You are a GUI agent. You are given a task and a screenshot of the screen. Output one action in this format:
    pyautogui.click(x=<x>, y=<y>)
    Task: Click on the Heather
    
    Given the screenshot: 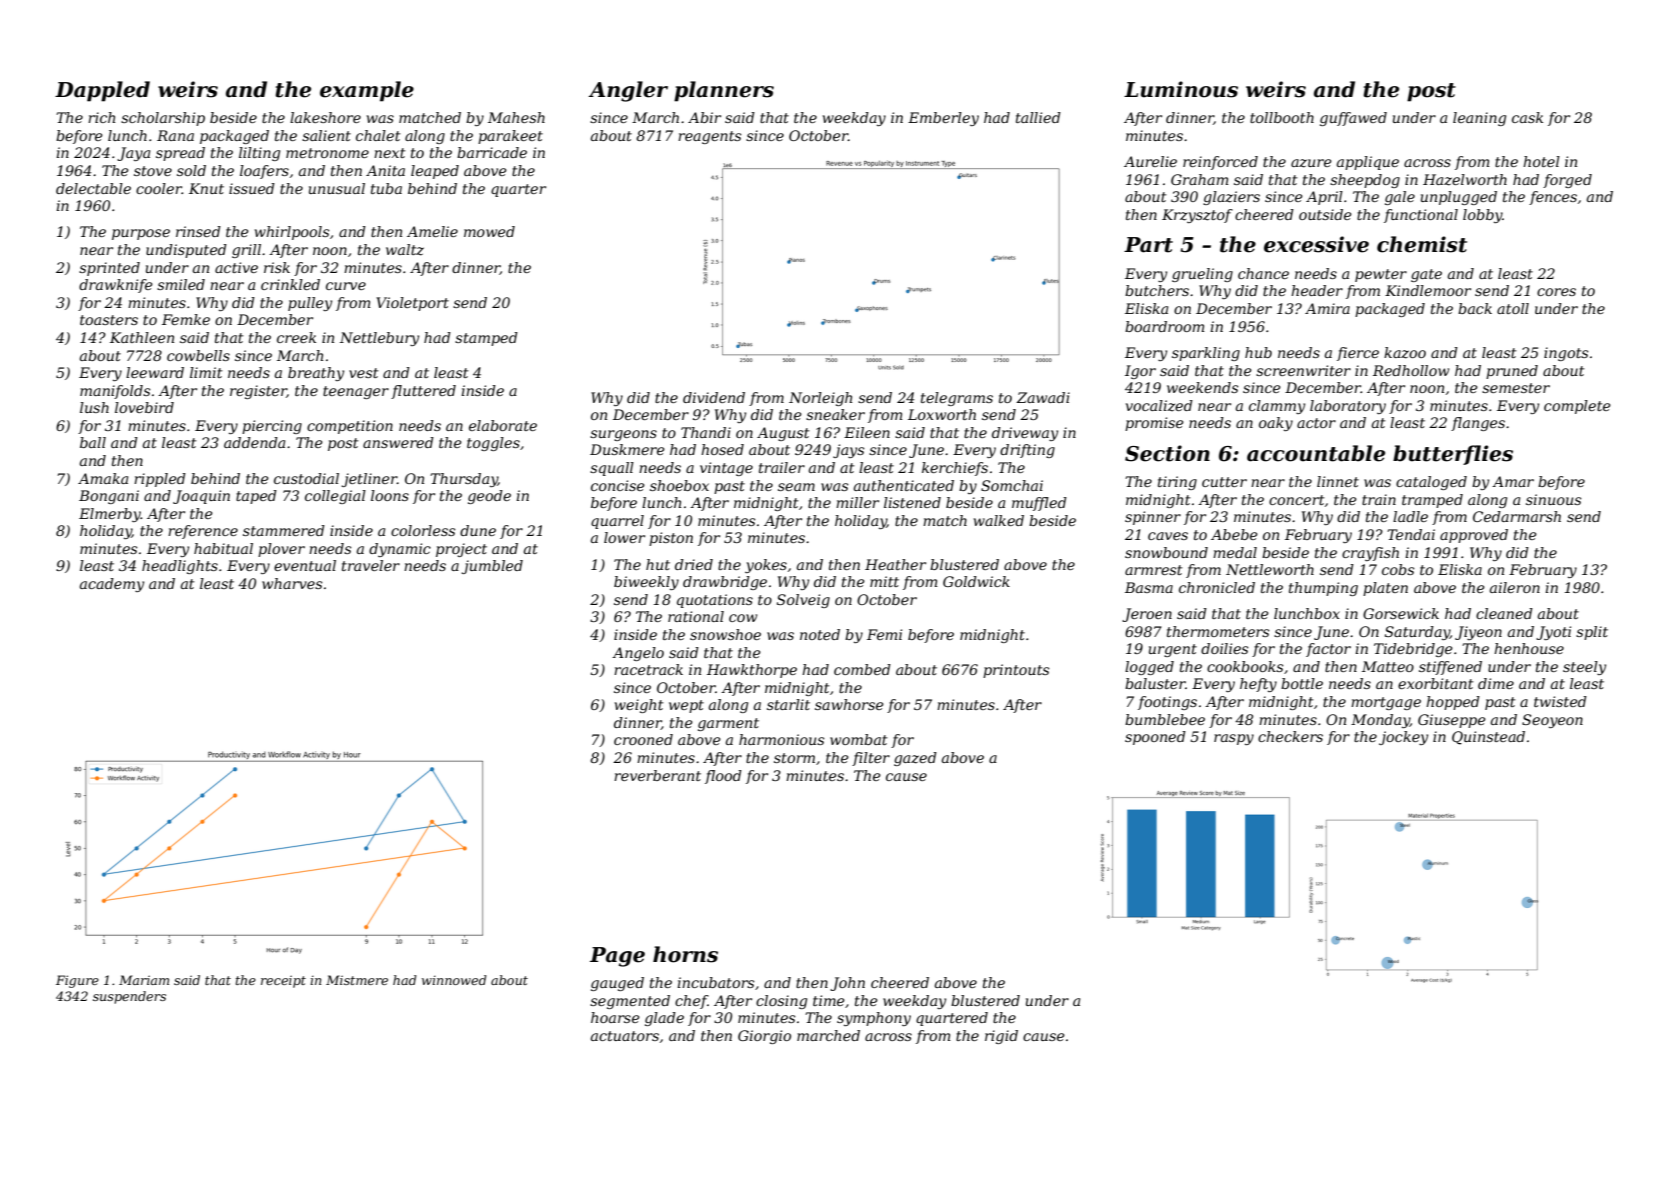 What is the action you would take?
    pyautogui.click(x=895, y=564)
